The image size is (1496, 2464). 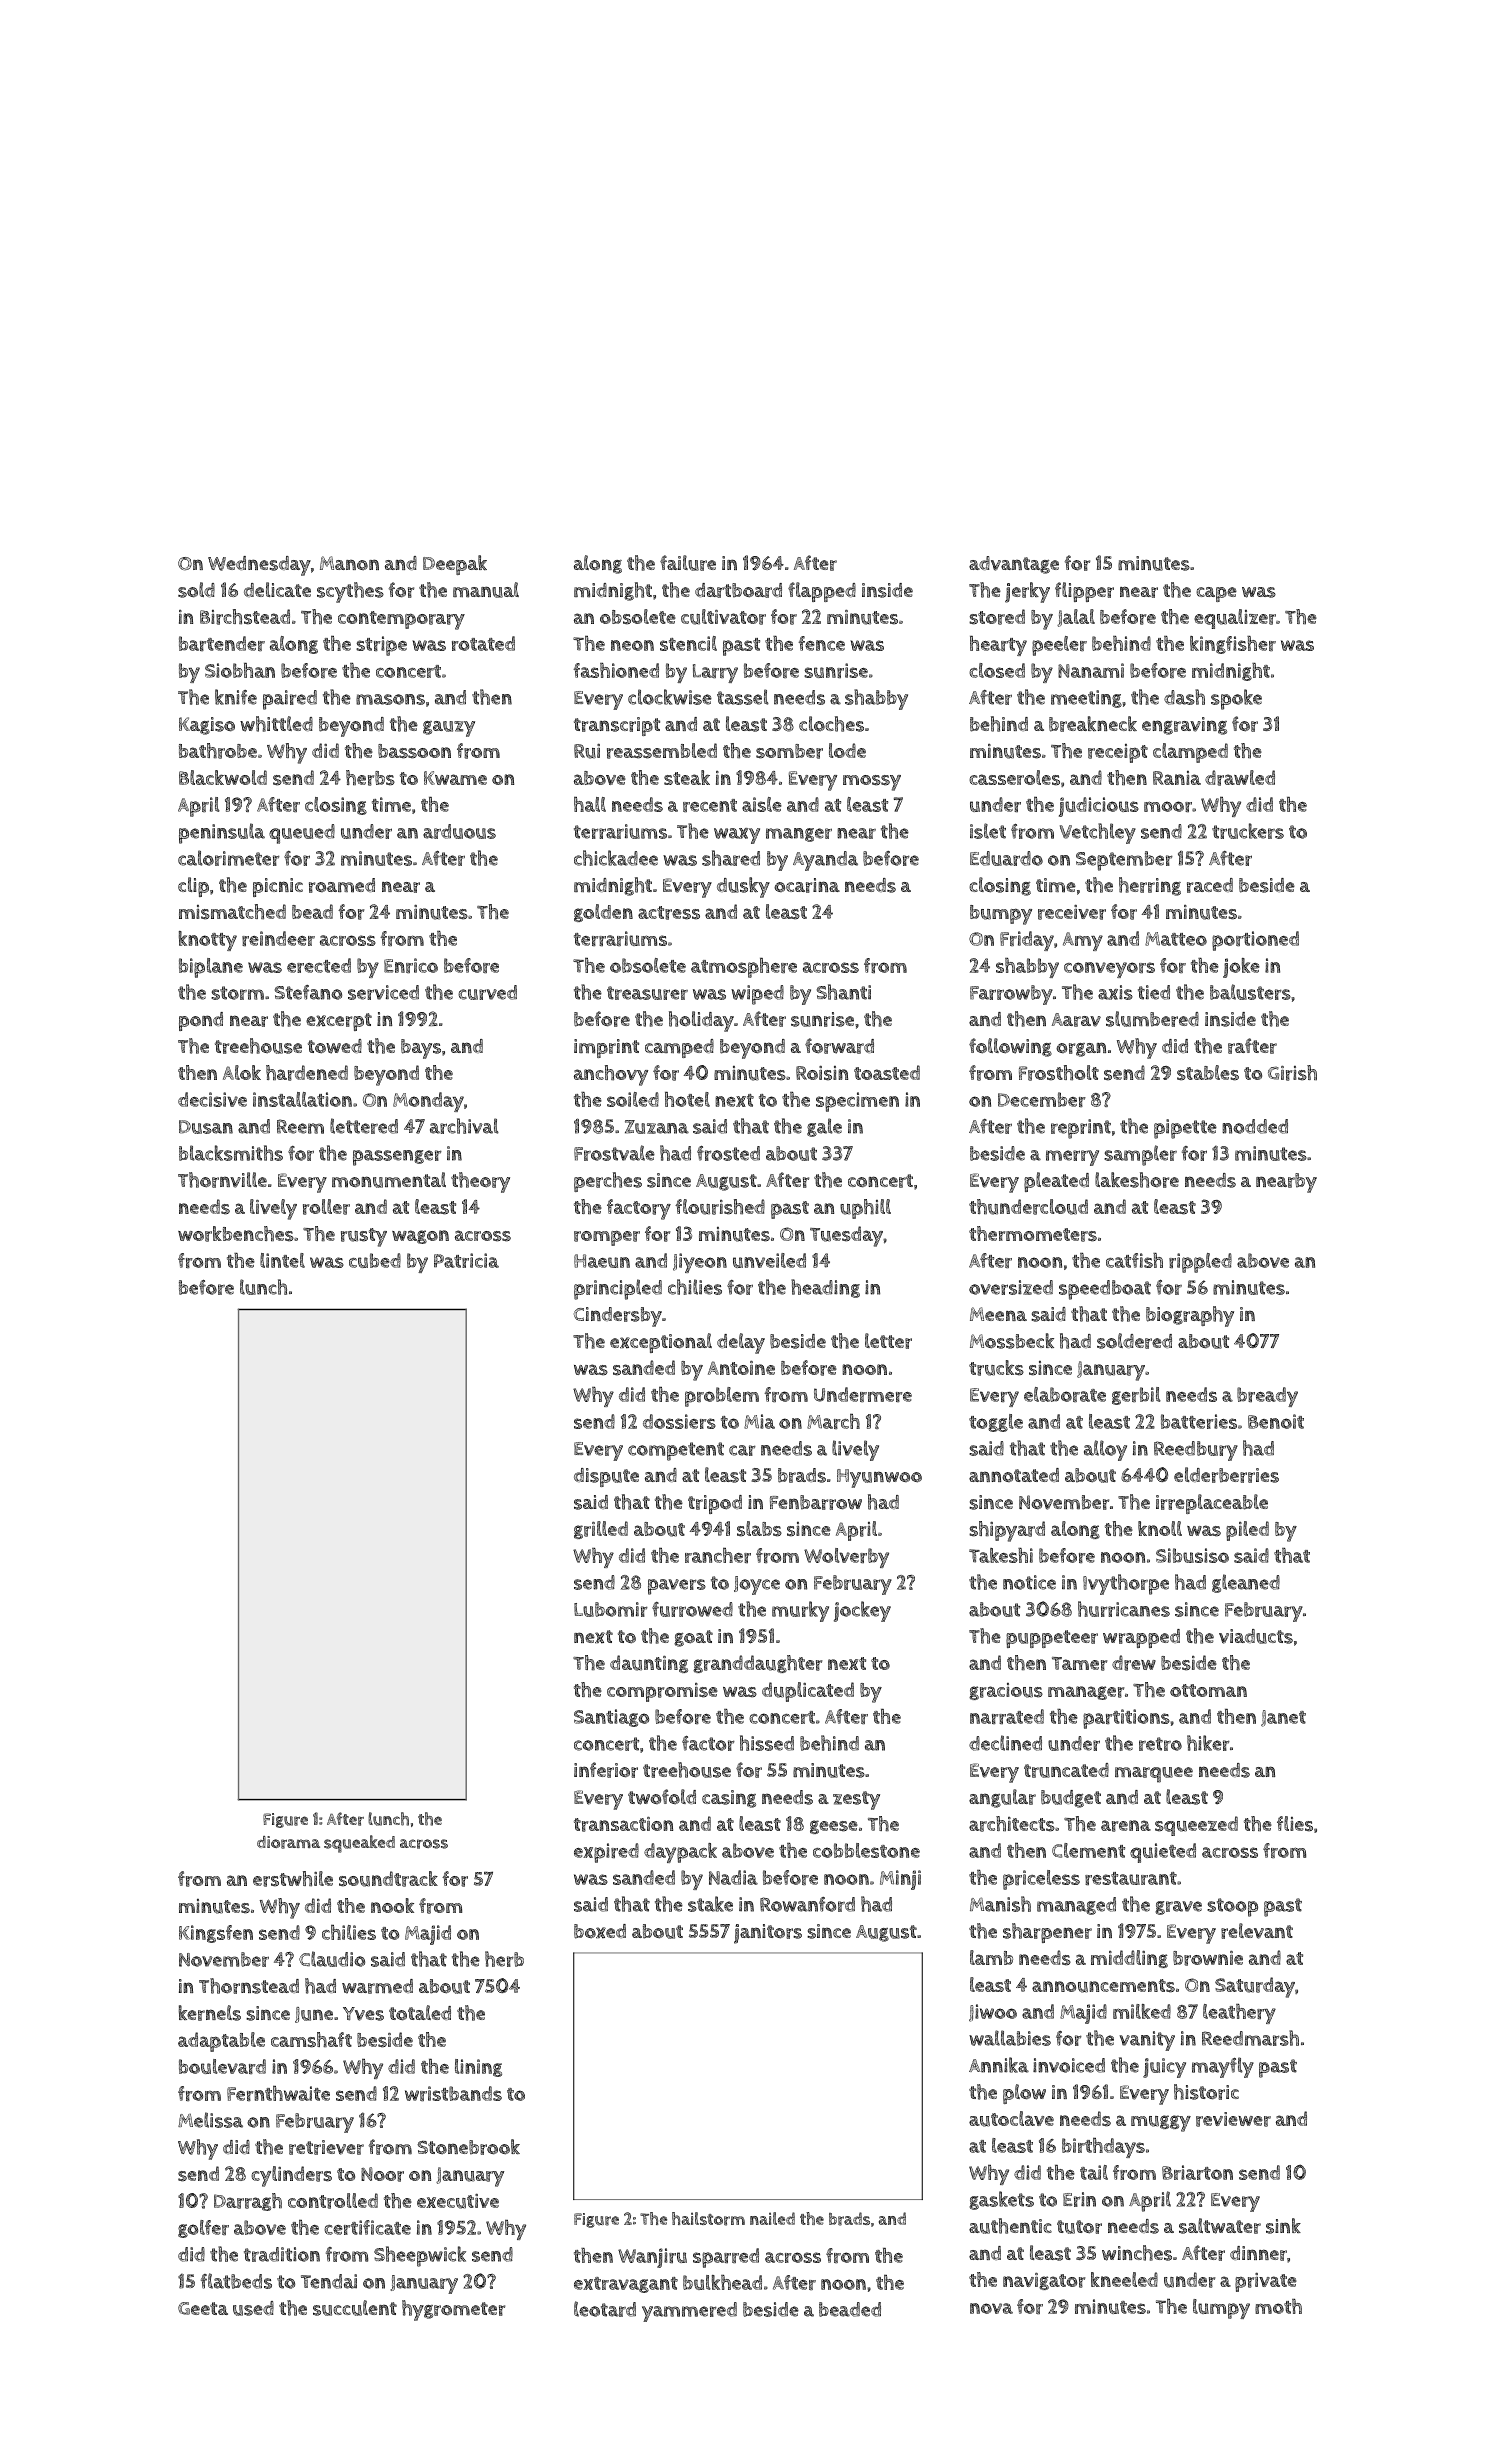 What do you see at coordinates (455, 778) in the page?
I see `Kwame` at bounding box center [455, 778].
